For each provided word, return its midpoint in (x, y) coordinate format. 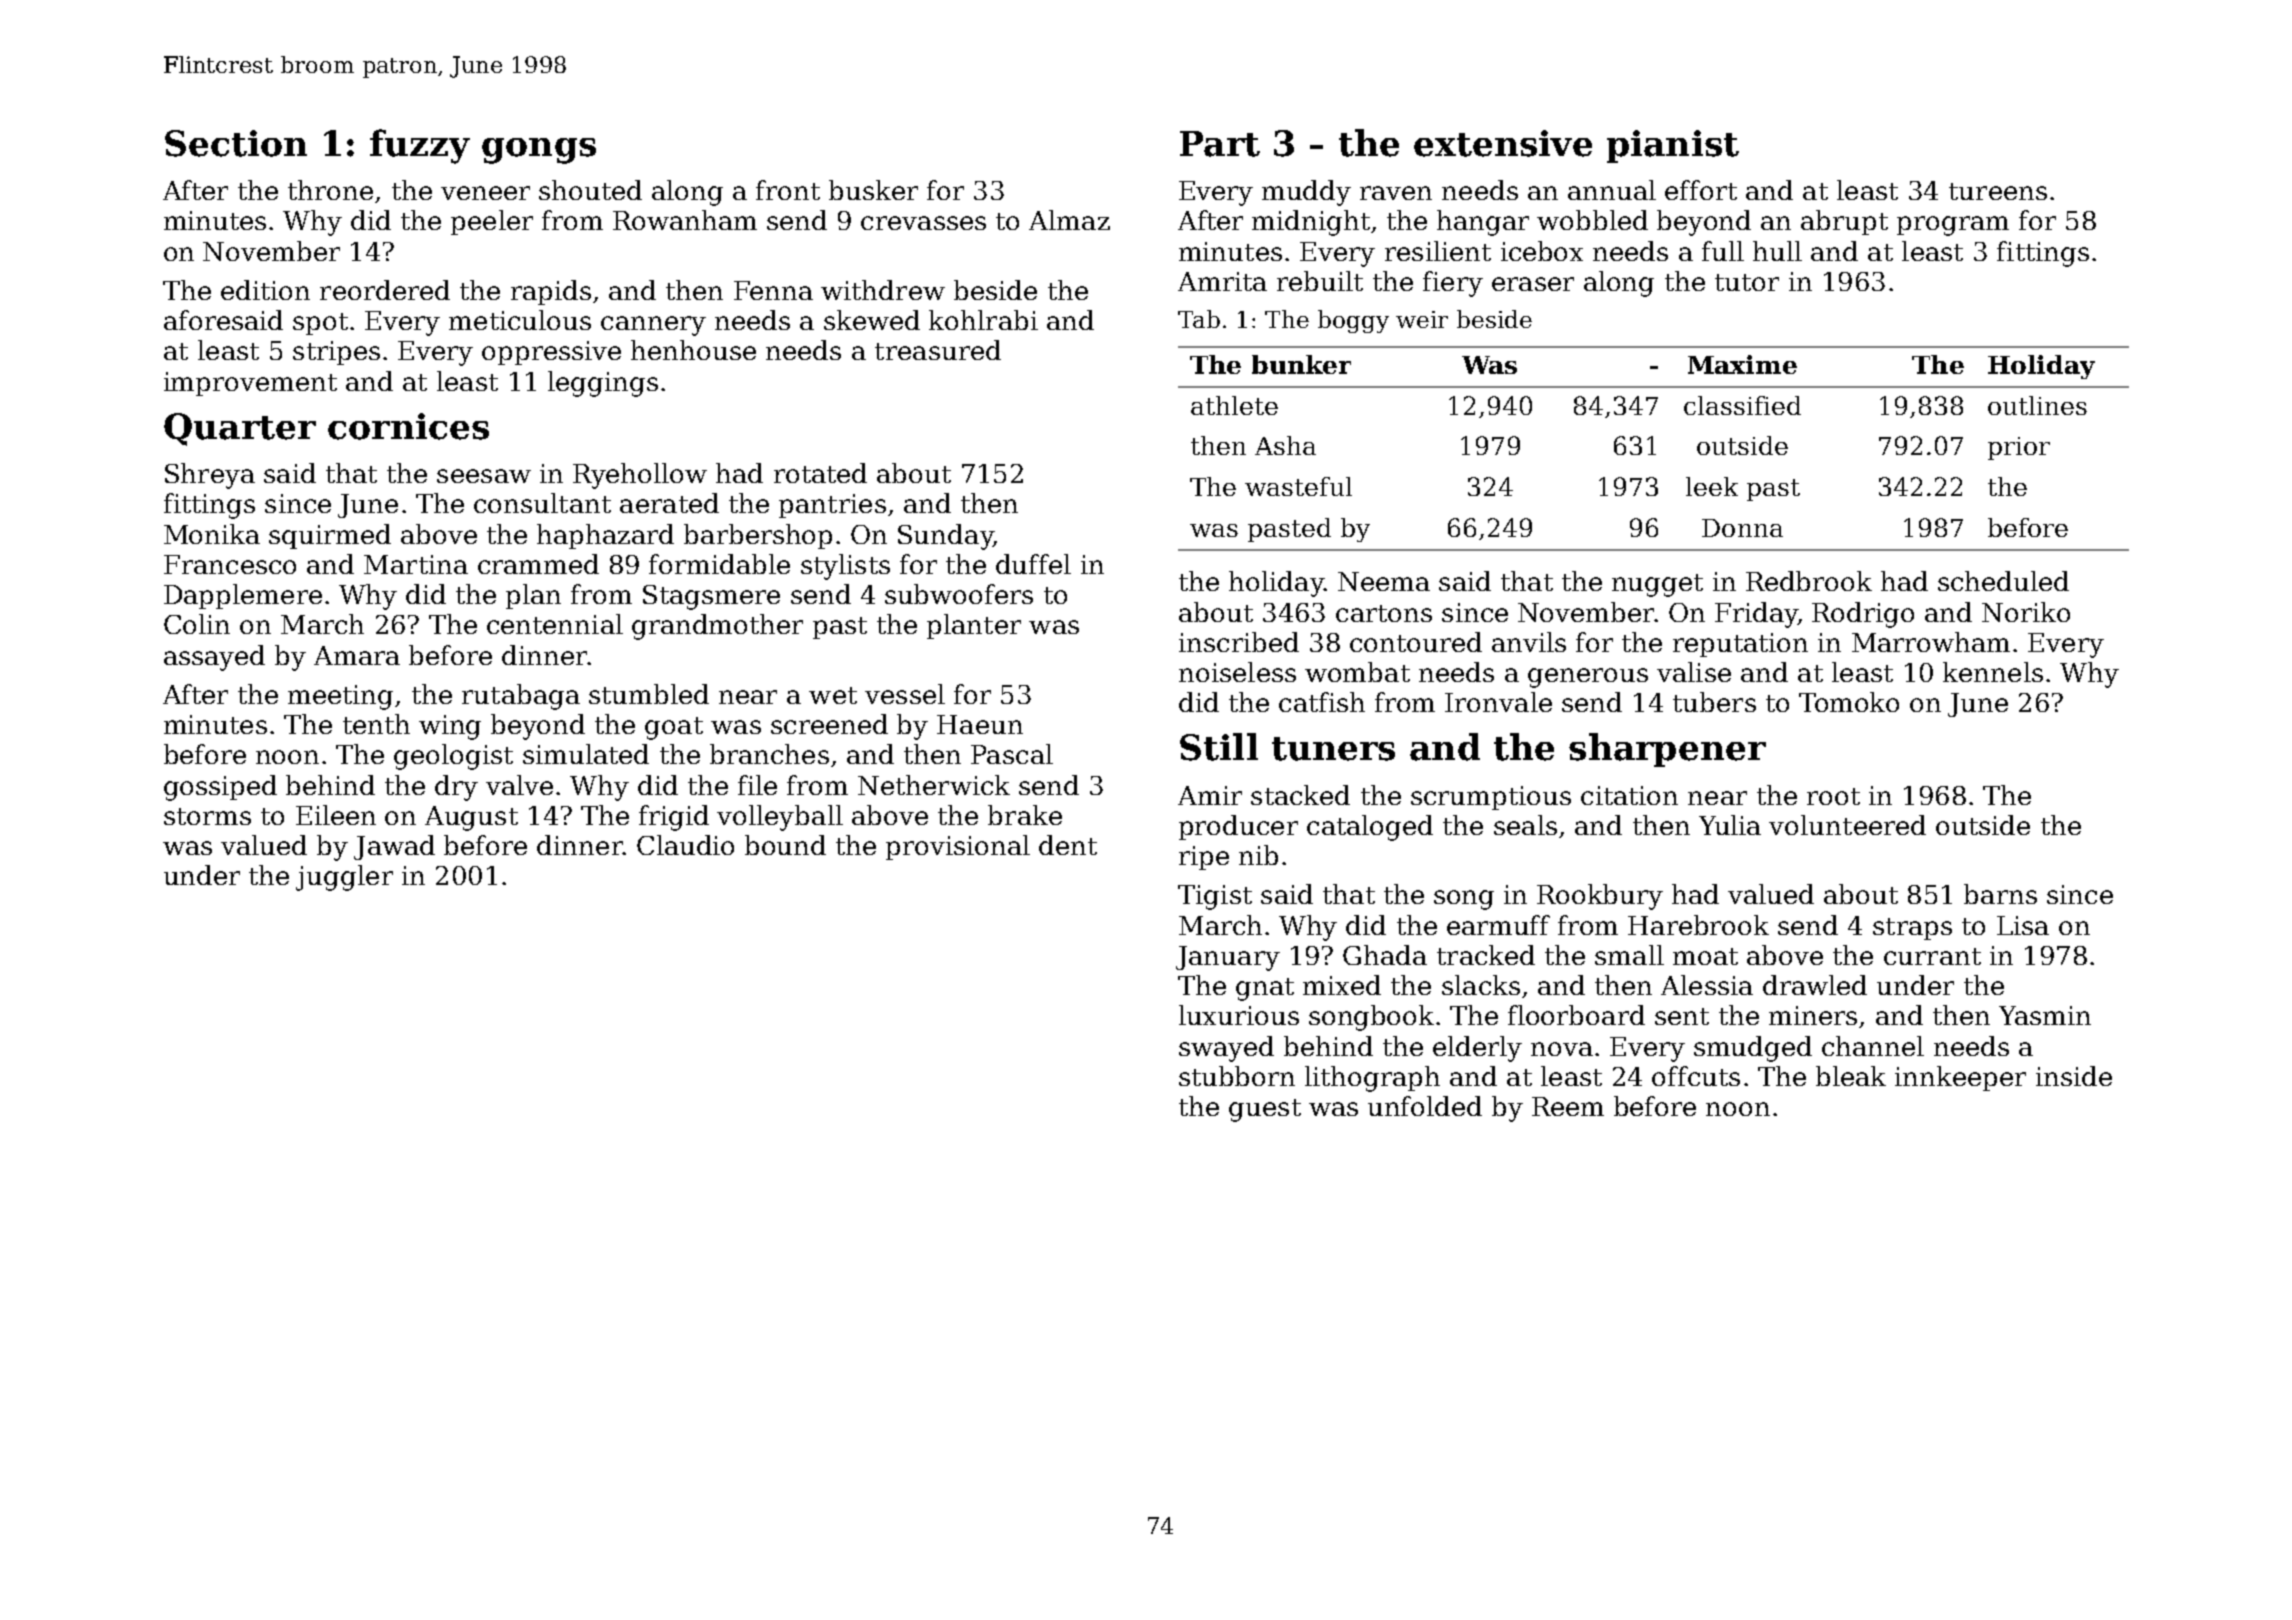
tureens (1998, 191)
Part (1220, 144)
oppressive (551, 353)
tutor (1747, 282)
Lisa (2023, 925)
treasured (938, 350)
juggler (344, 878)
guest (1265, 1110)
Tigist (1215, 897)
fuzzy (420, 146)
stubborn (1237, 1076)
